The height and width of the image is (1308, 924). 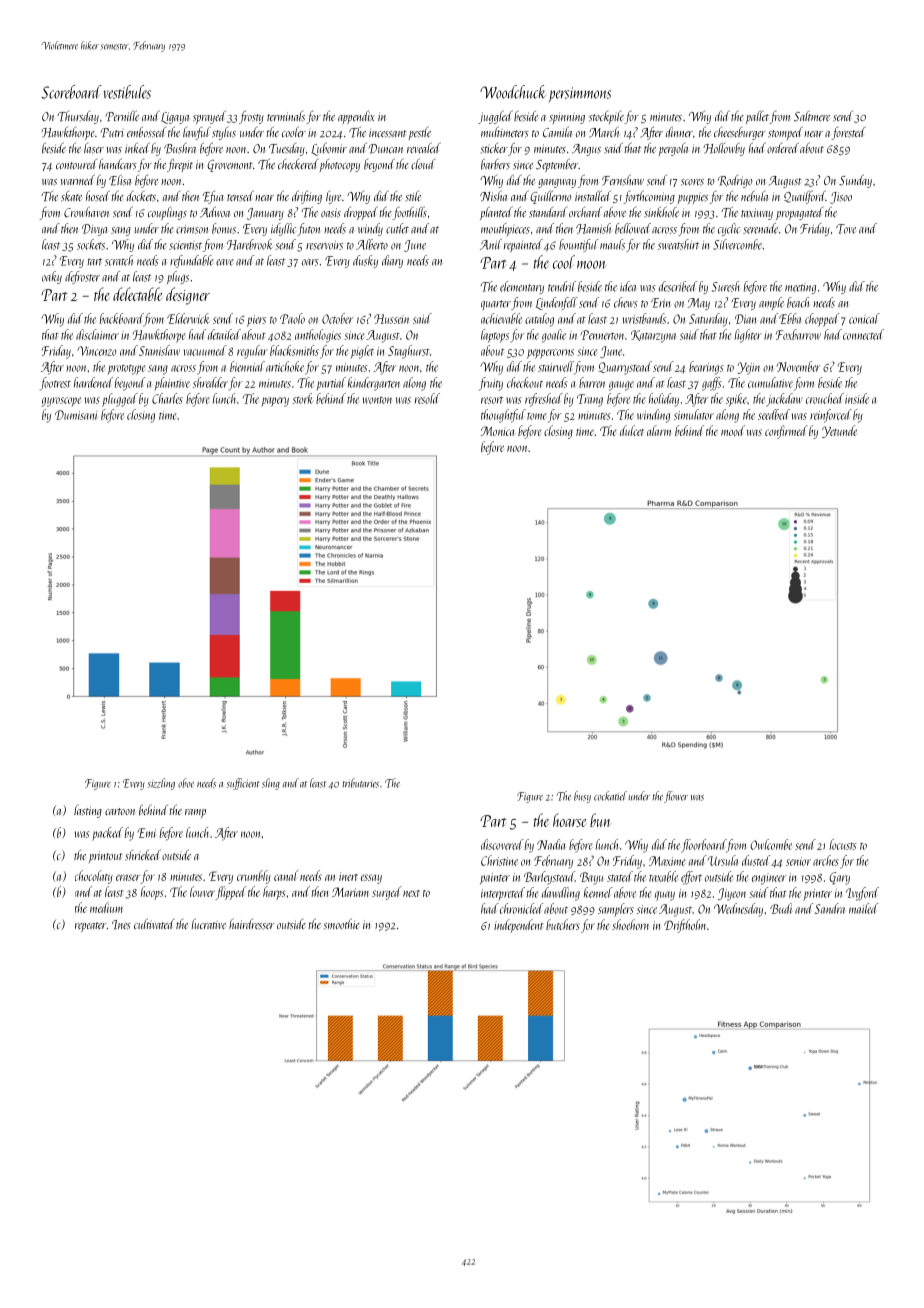 What do you see at coordinates (557, 132) in the image?
I see `Camila` at bounding box center [557, 132].
